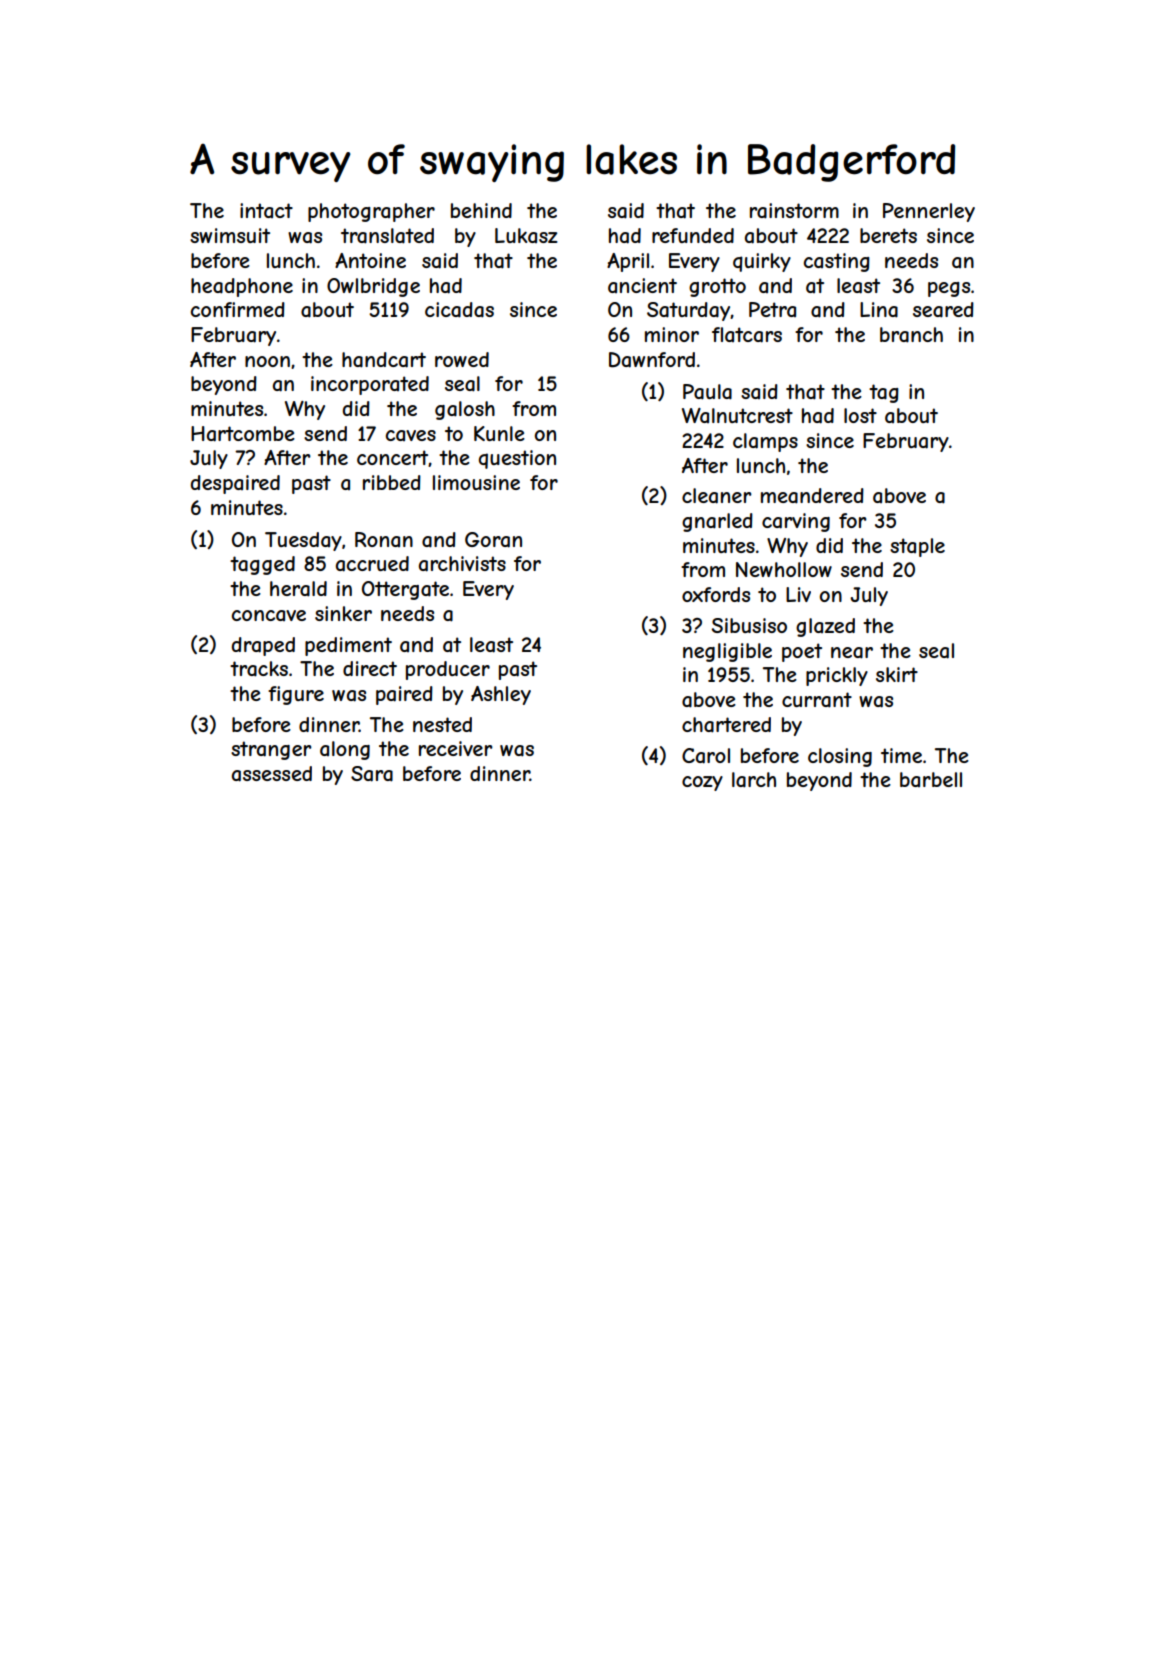 The image size is (1165, 1654). What do you see at coordinates (628, 262) in the screenshot?
I see `April` at bounding box center [628, 262].
